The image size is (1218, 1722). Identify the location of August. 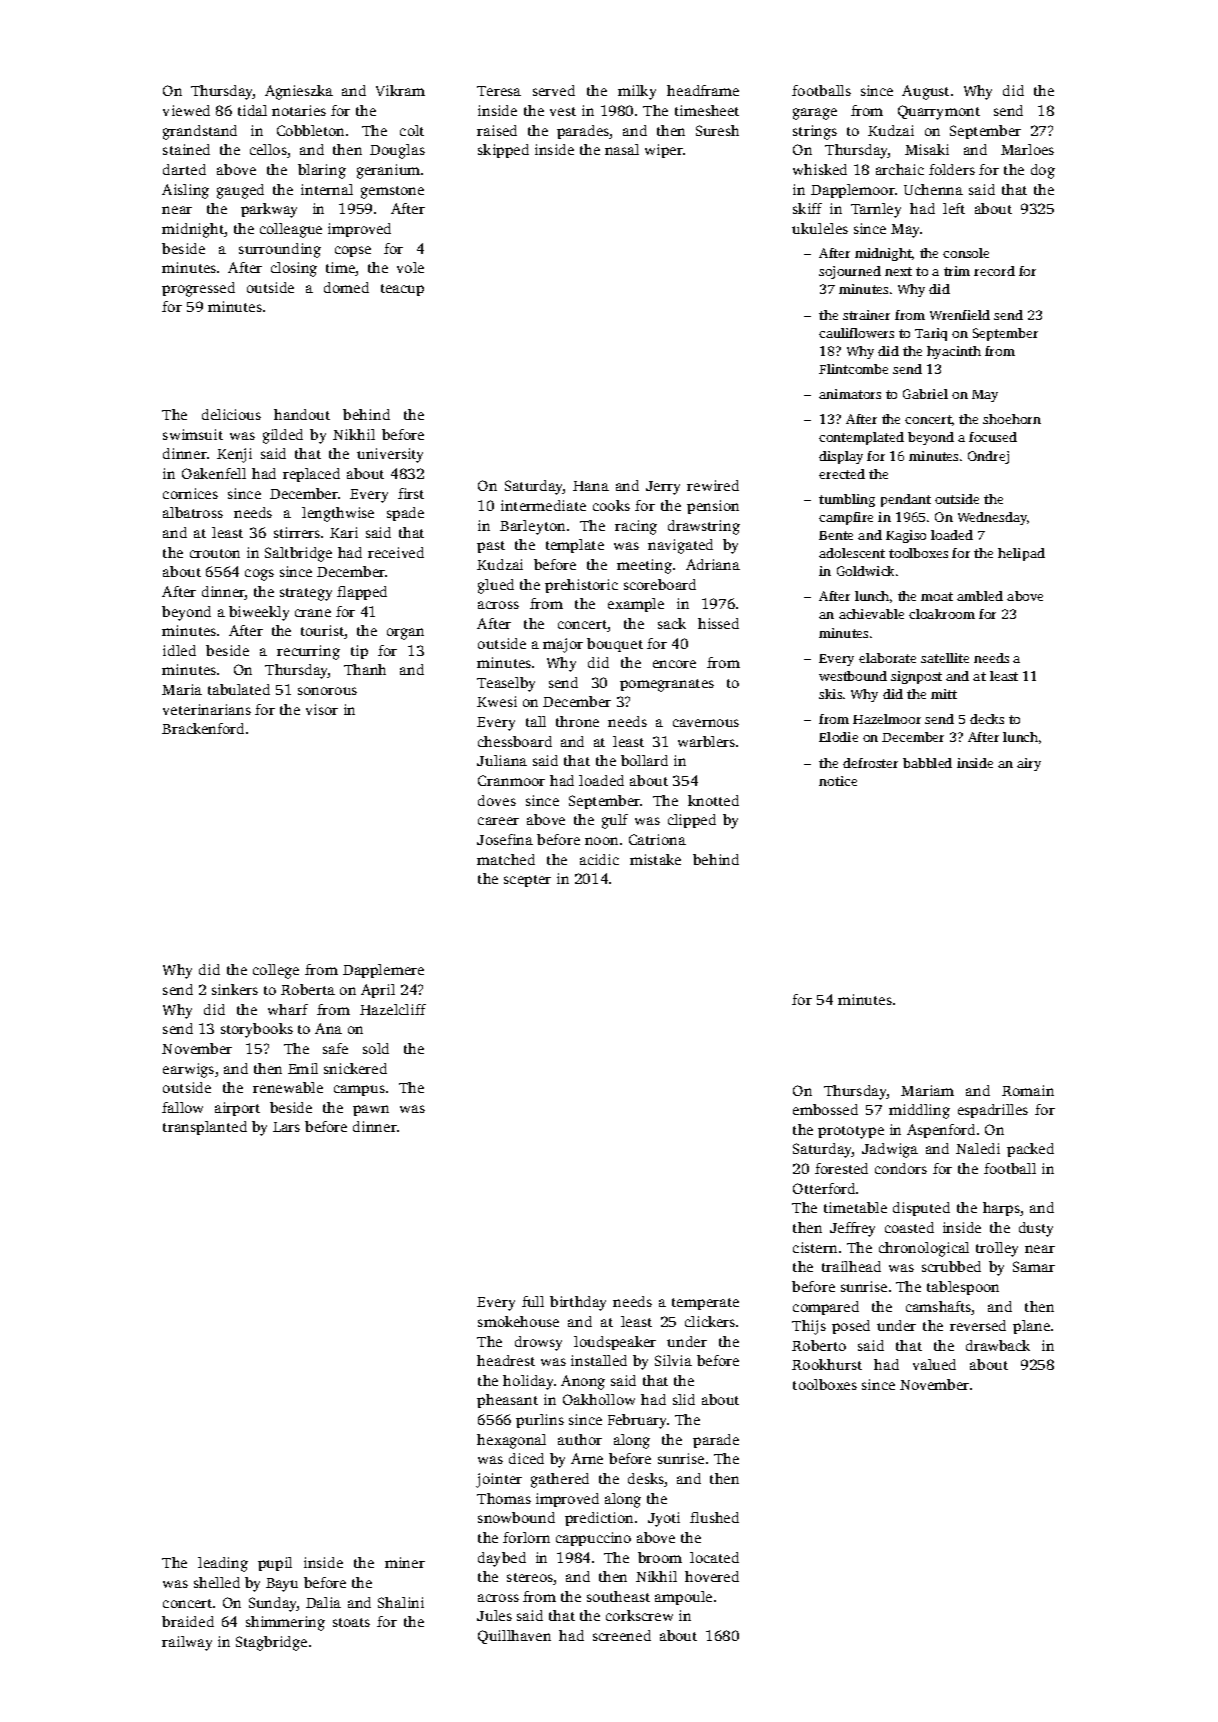
(925, 92).
